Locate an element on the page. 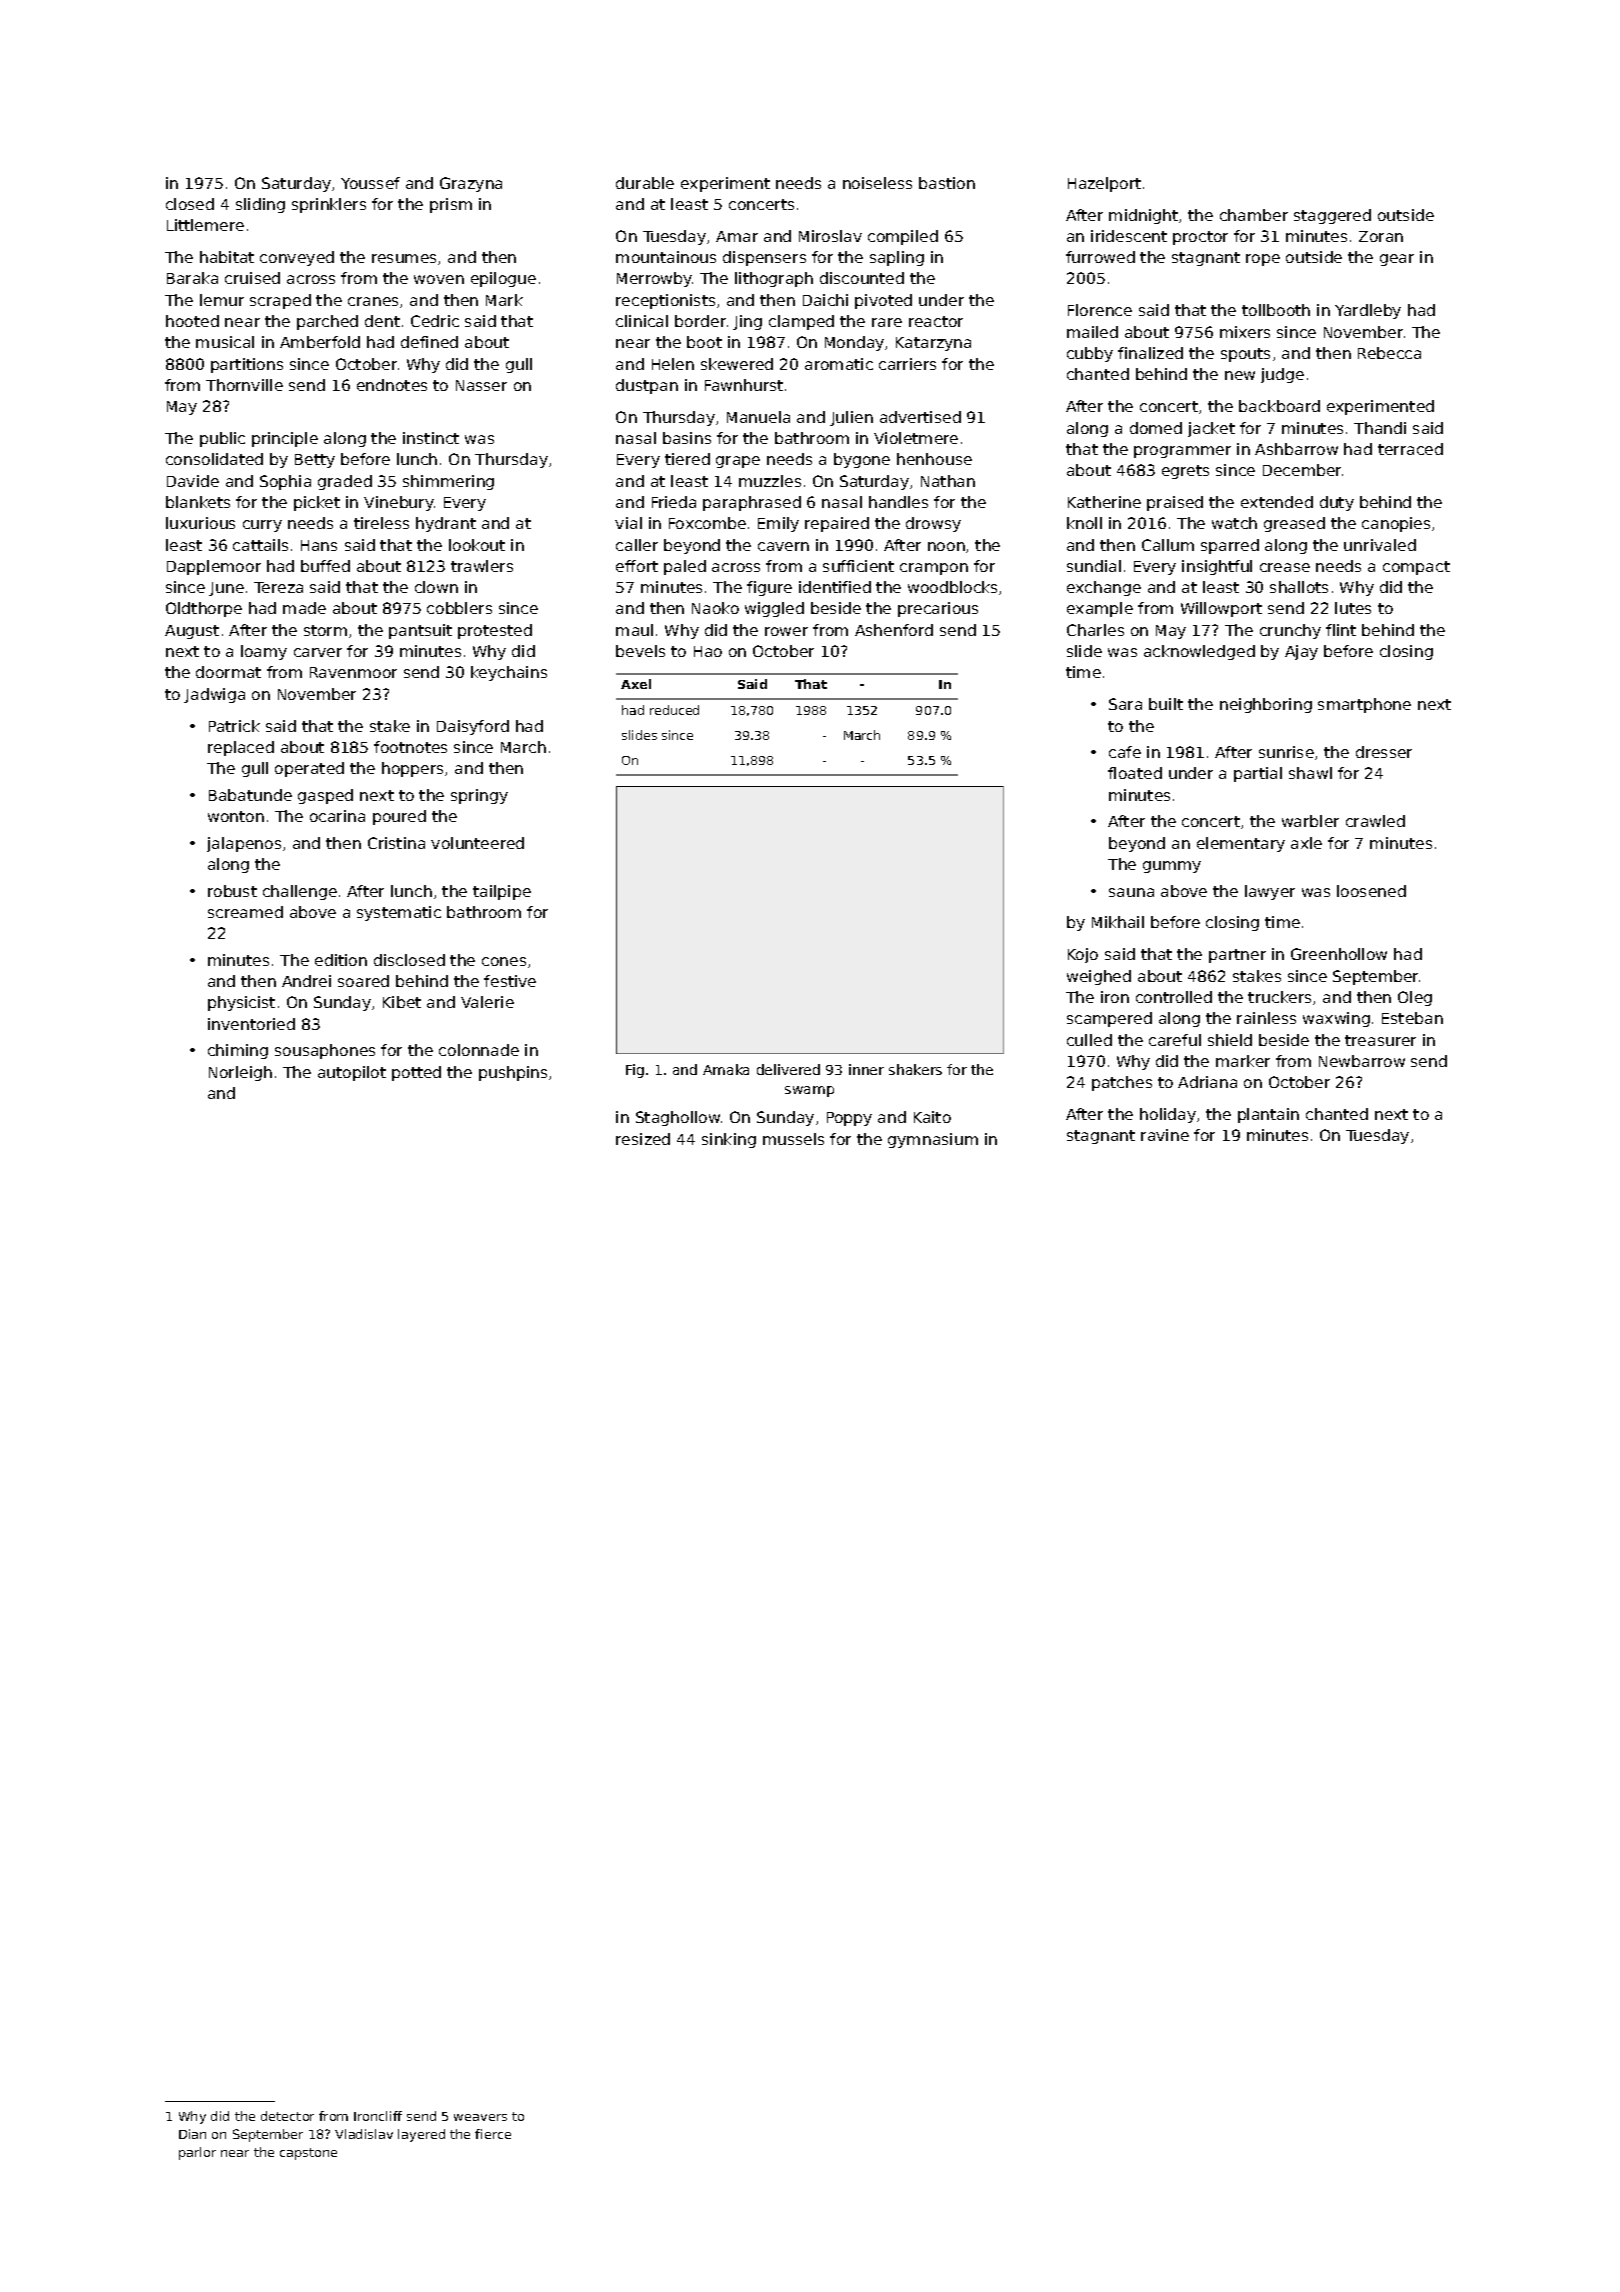 The image size is (1620, 2292). Poppy is located at coordinates (849, 1119).
